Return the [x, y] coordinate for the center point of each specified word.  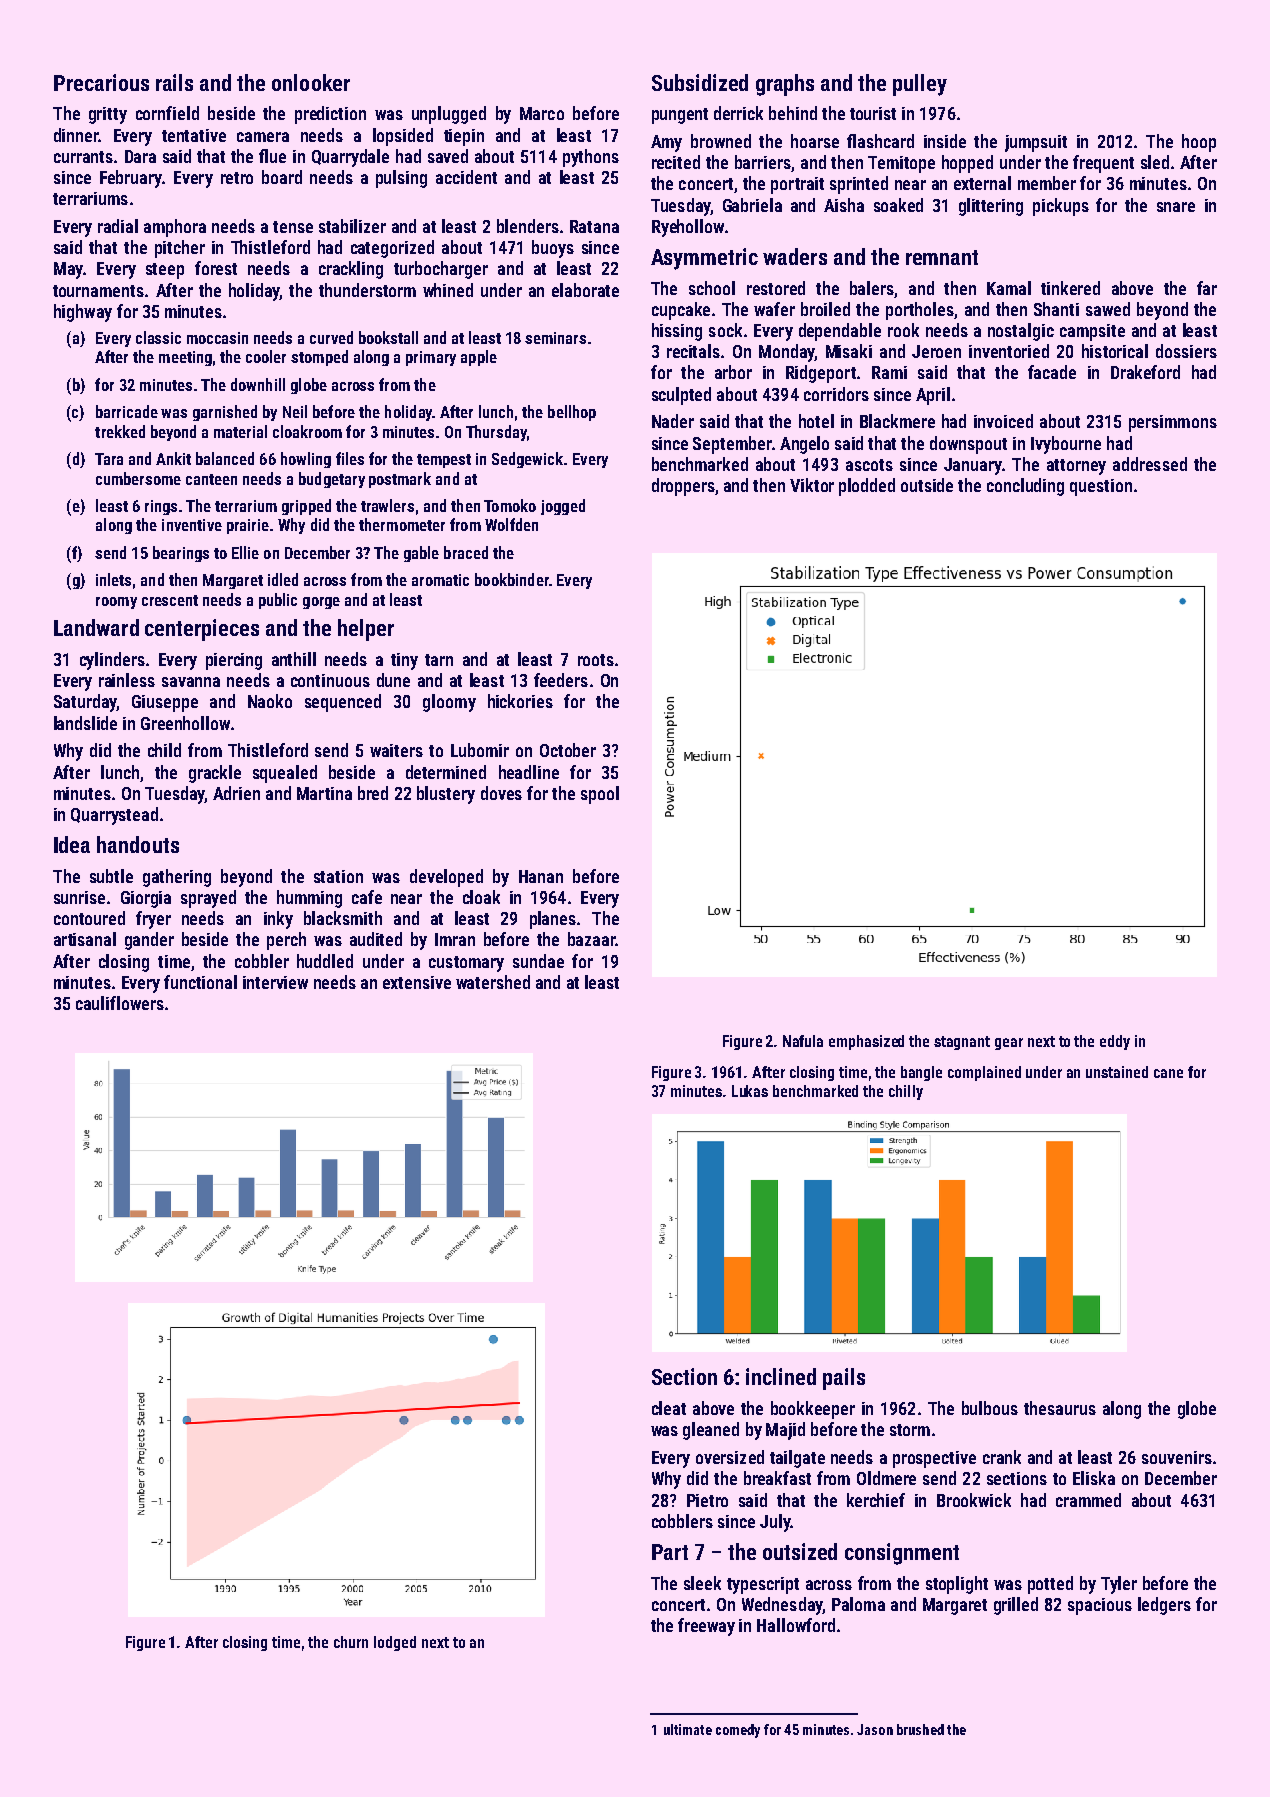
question [1101, 487]
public [278, 601]
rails [174, 82]
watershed [493, 982]
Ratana [594, 226]
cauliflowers [120, 1003]
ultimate [688, 1729]
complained [984, 1073]
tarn [439, 660]
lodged [395, 1643]
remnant [942, 257]
